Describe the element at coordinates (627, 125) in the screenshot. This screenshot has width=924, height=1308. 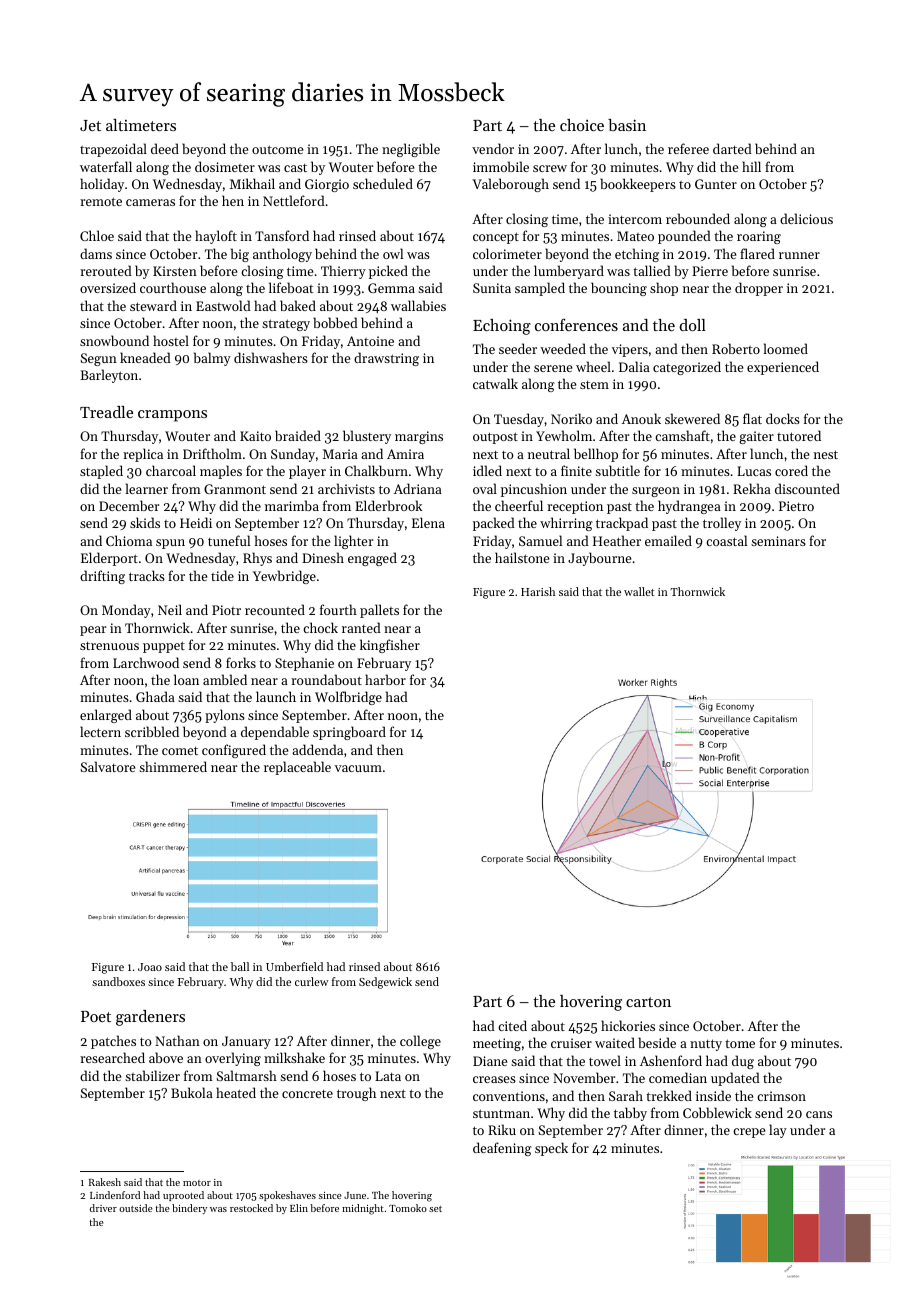
I see `basin` at that location.
